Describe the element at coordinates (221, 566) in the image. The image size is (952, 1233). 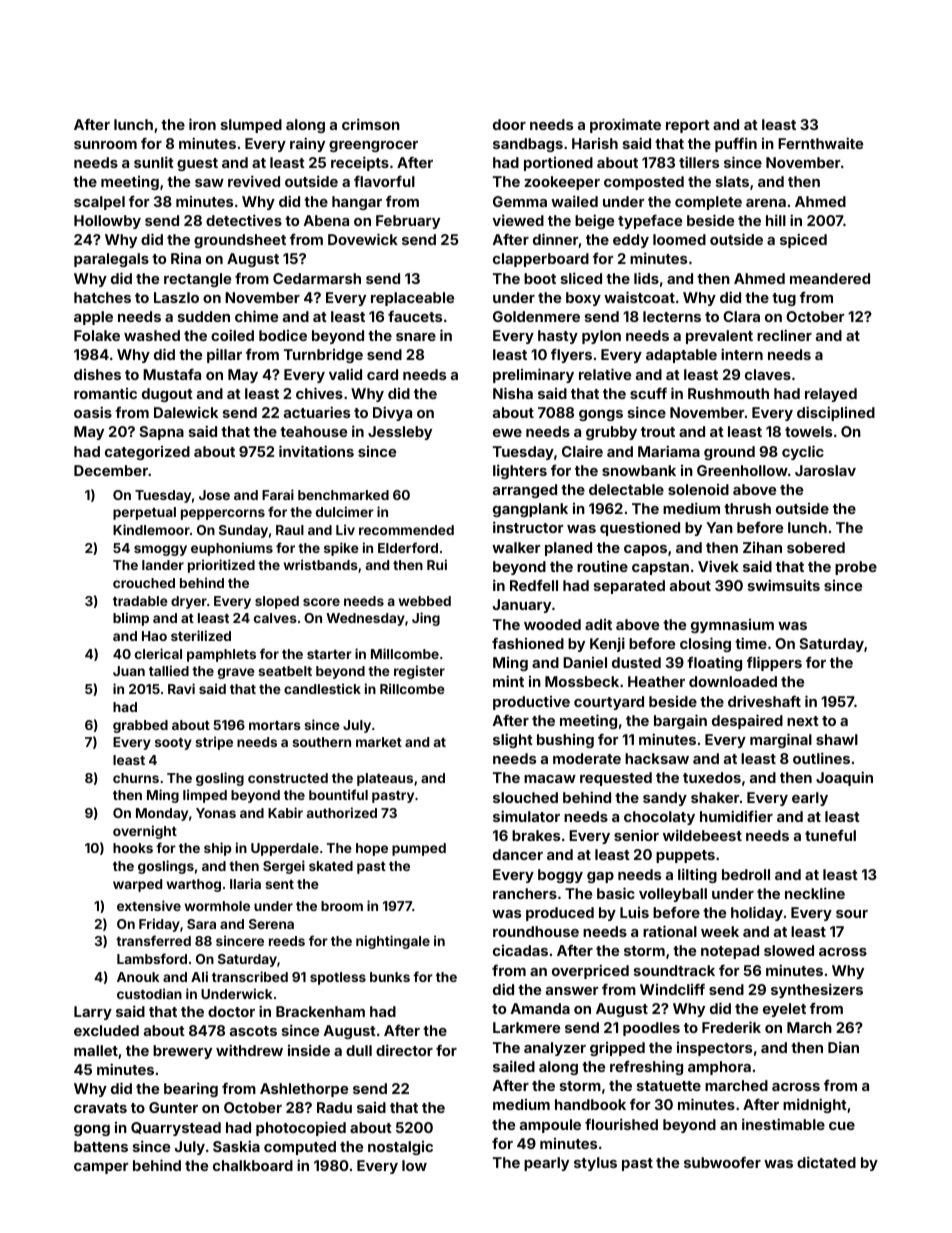
I see `prioritized` at that location.
